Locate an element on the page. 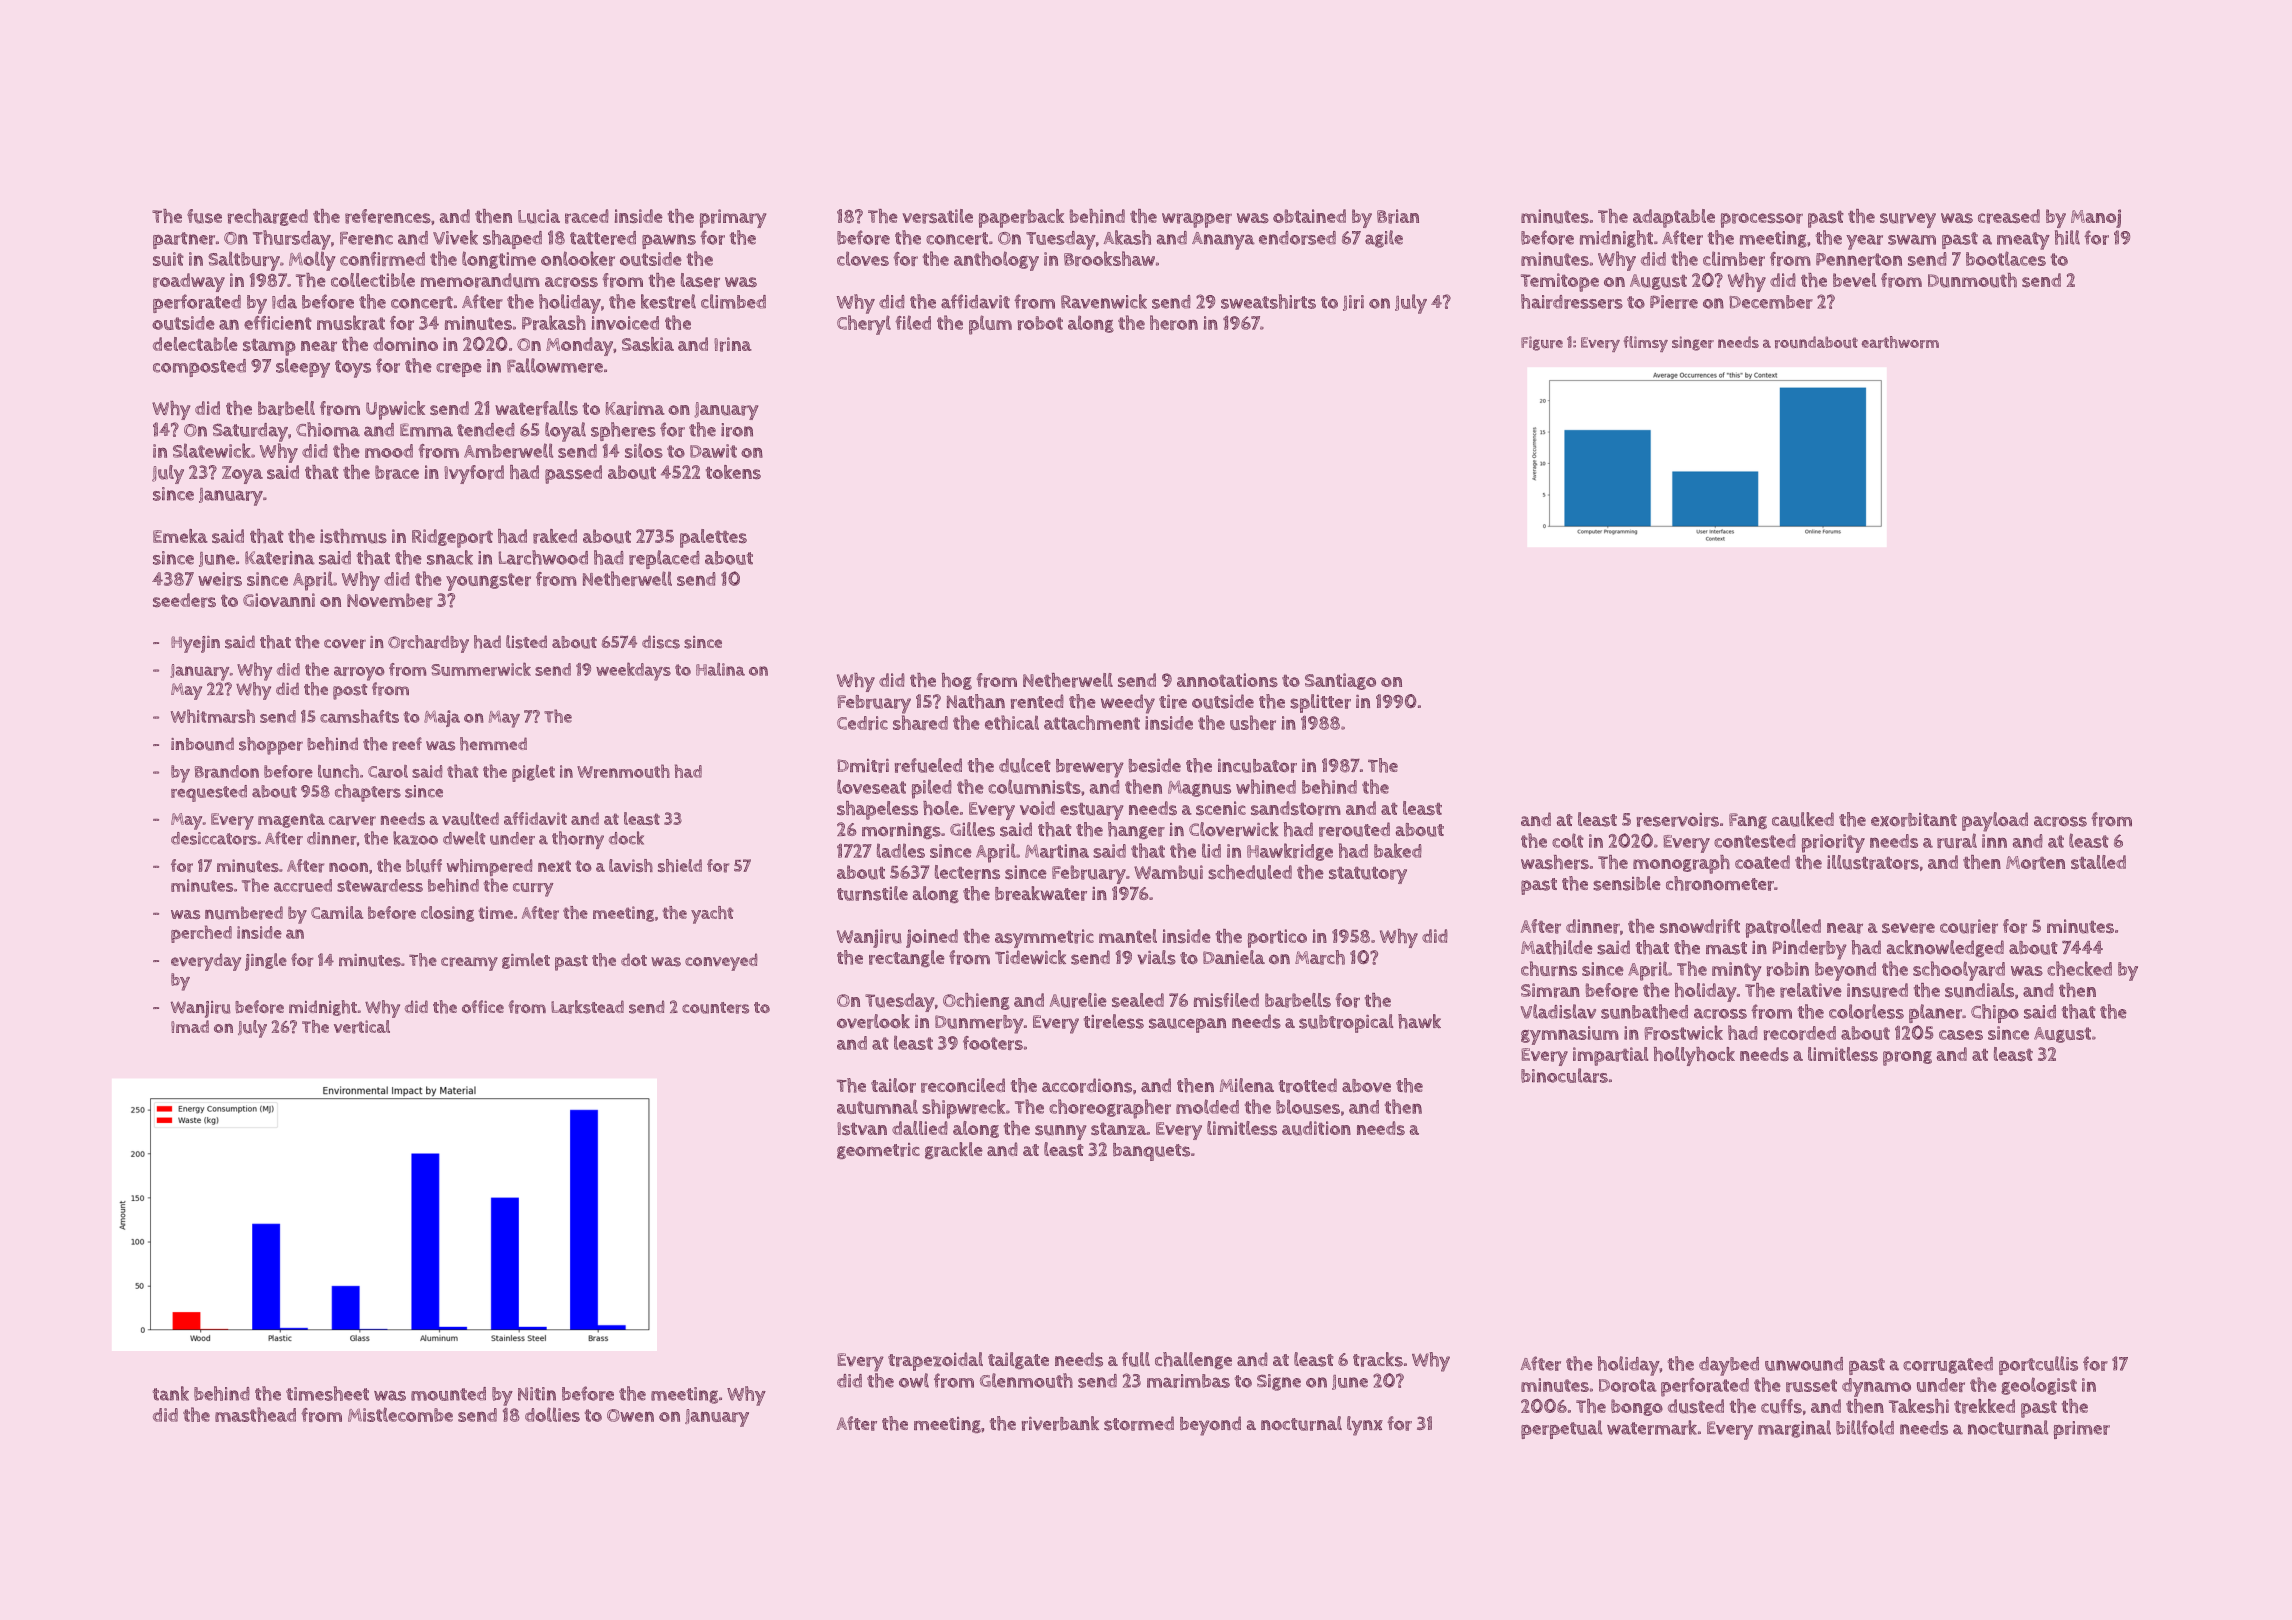 Image resolution: width=2292 pixels, height=1620 pixels. binoculars is located at coordinates (1564, 1075).
